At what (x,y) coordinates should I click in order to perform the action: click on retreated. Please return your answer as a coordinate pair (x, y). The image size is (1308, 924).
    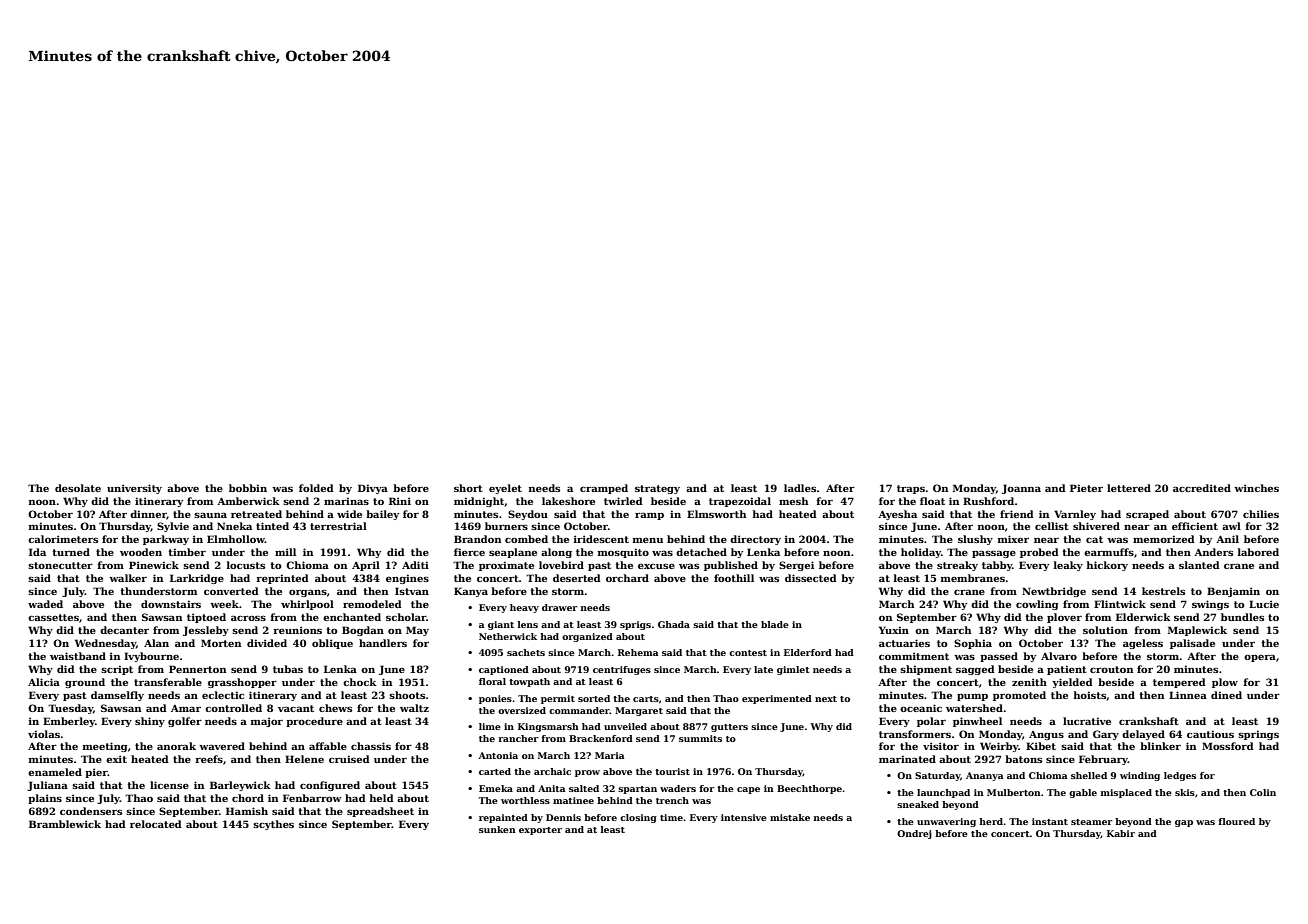
    Looking at the image, I should click on (256, 514).
